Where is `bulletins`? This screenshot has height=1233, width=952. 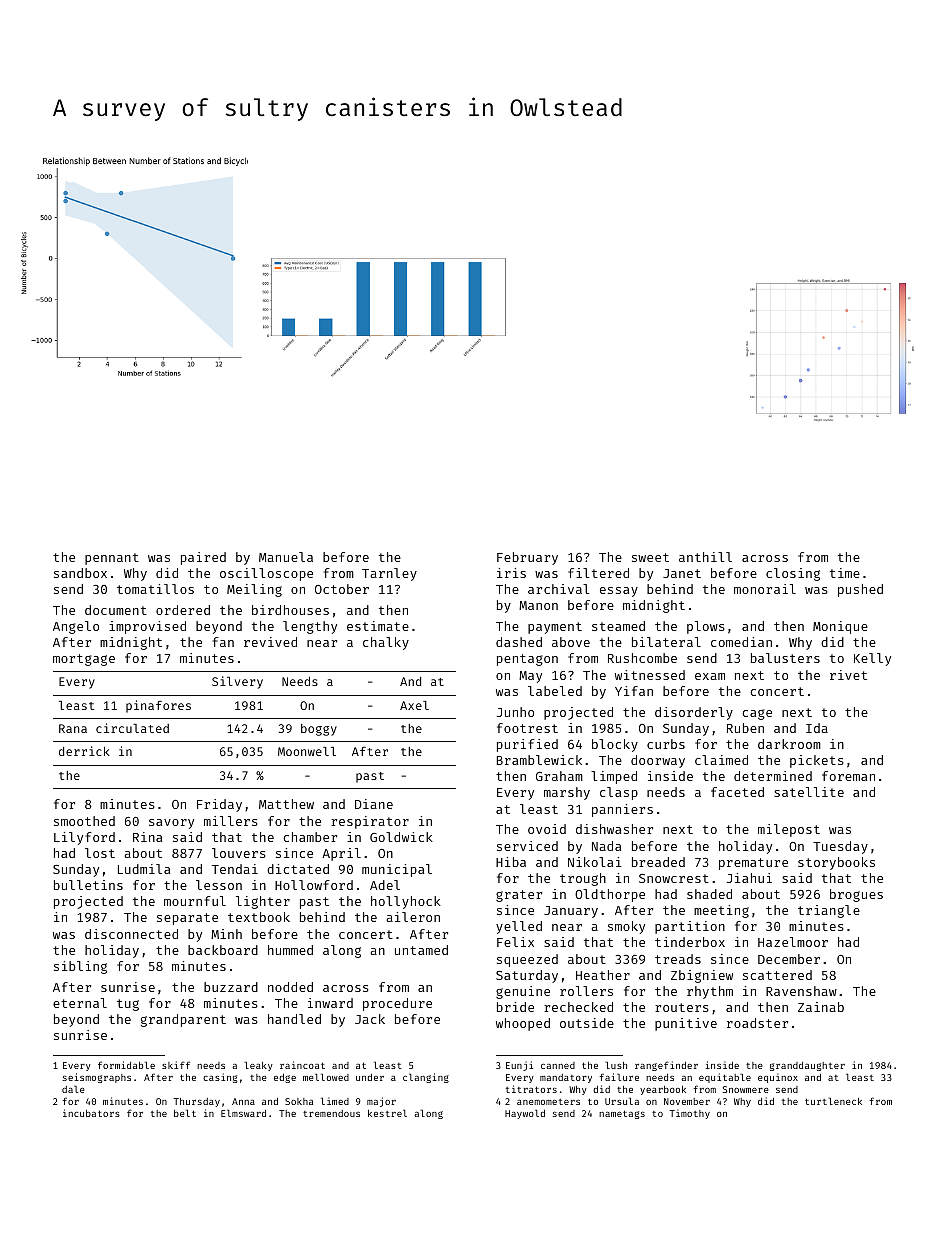 bulletins is located at coordinates (88, 885).
